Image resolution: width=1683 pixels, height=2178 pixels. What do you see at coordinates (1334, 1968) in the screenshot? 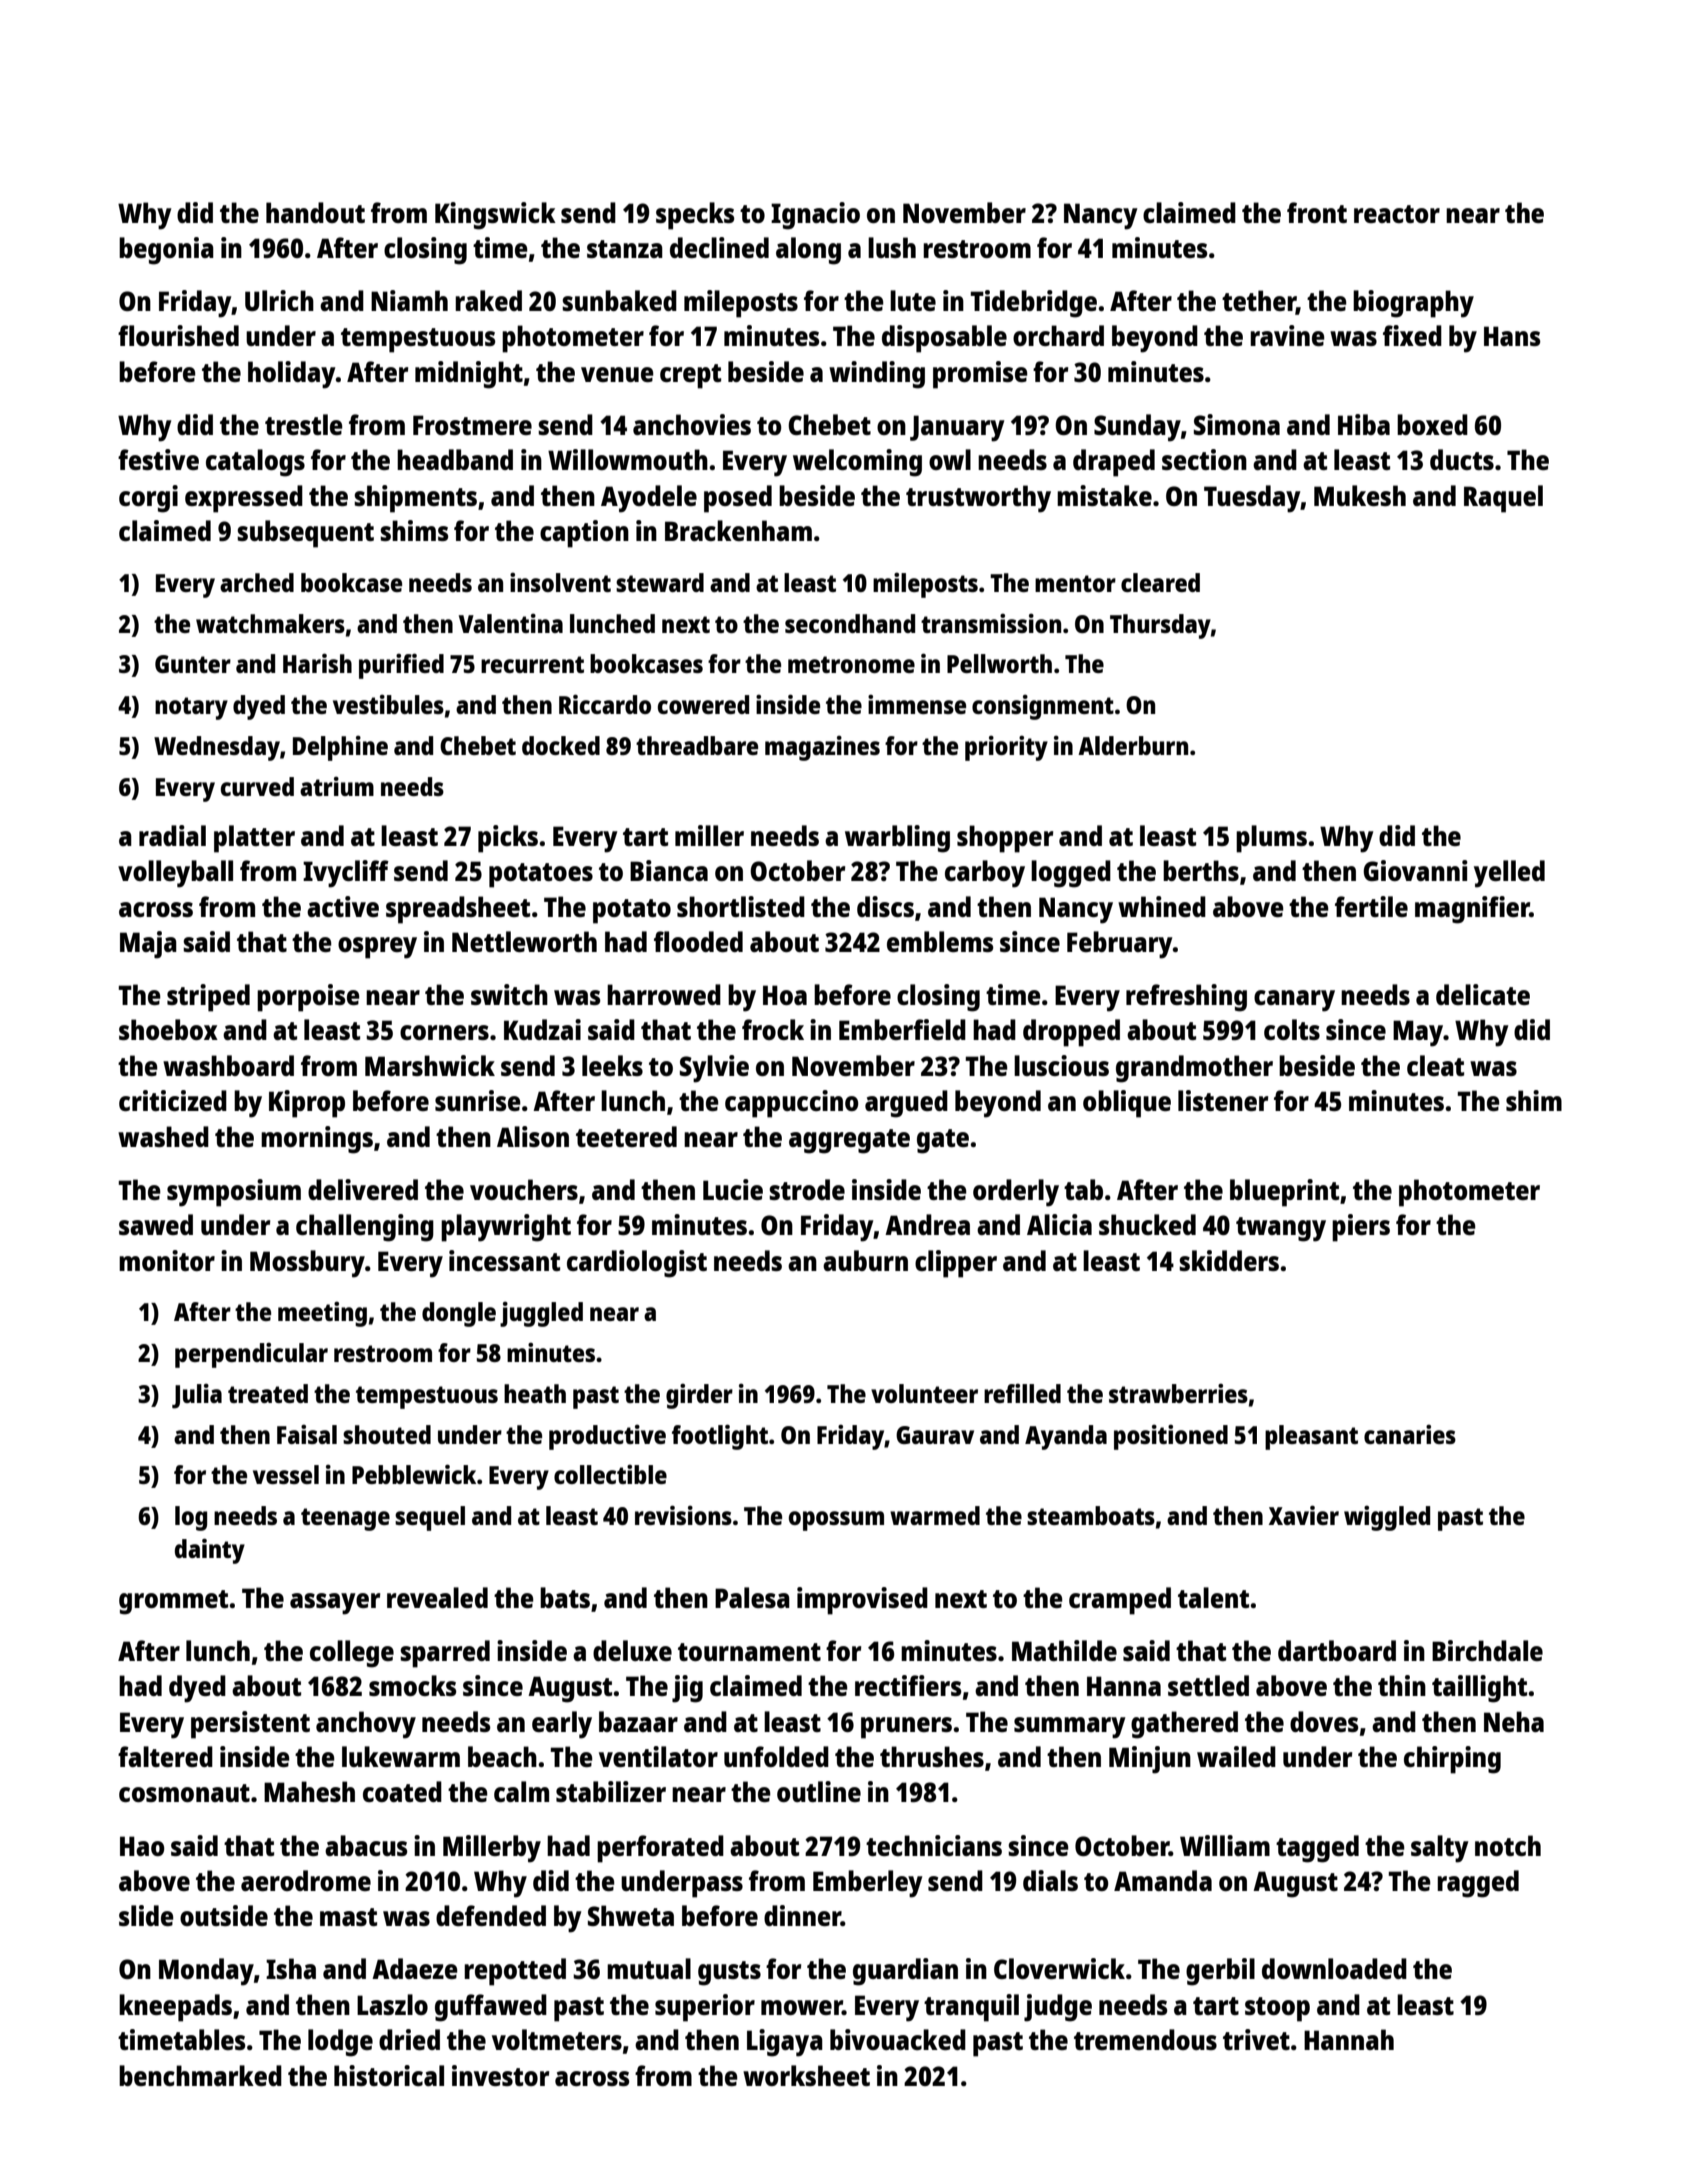
I see `downloaded` at bounding box center [1334, 1968].
